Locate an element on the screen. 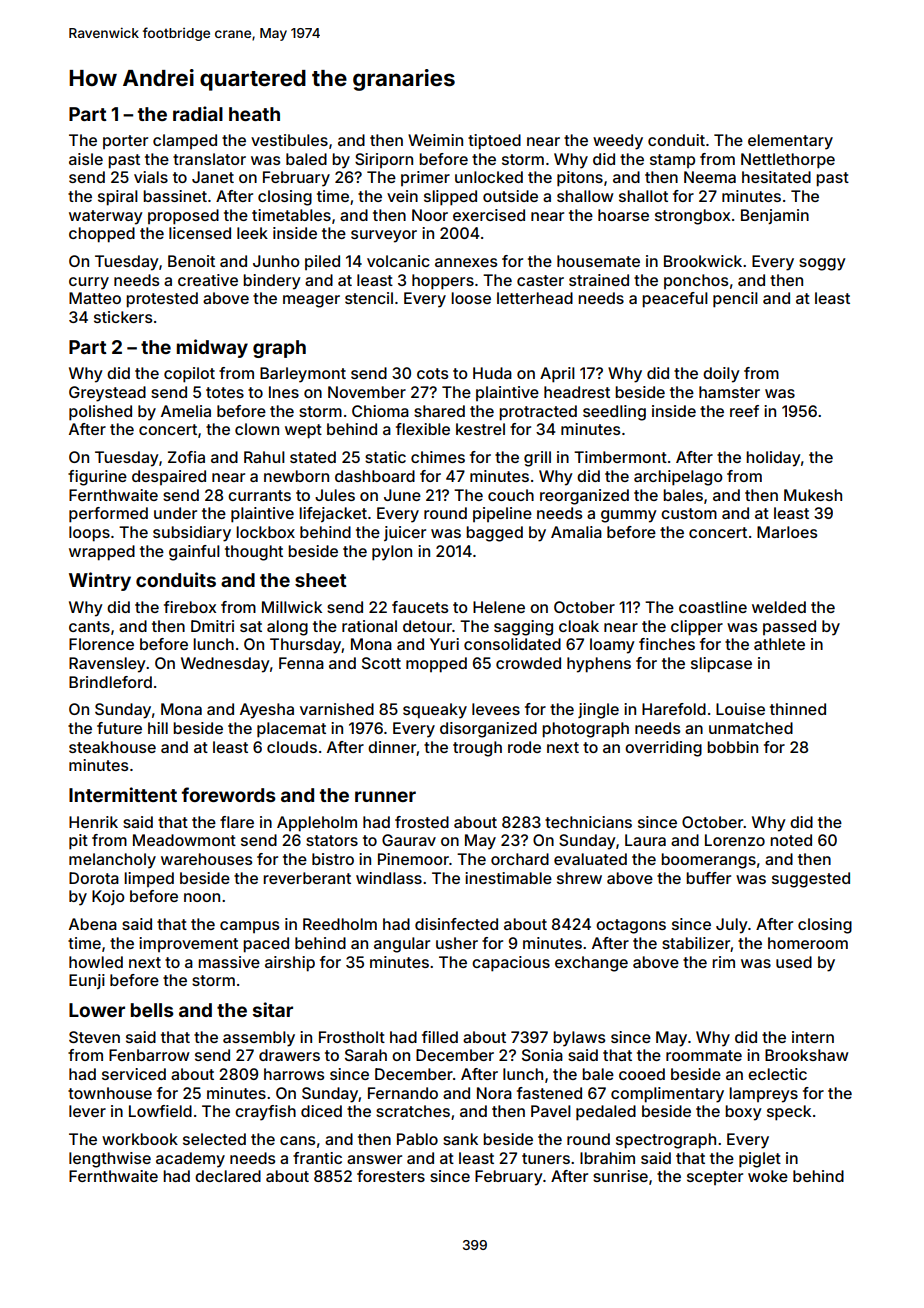 This screenshot has width=924, height=1308. elementary is located at coordinates (790, 142).
